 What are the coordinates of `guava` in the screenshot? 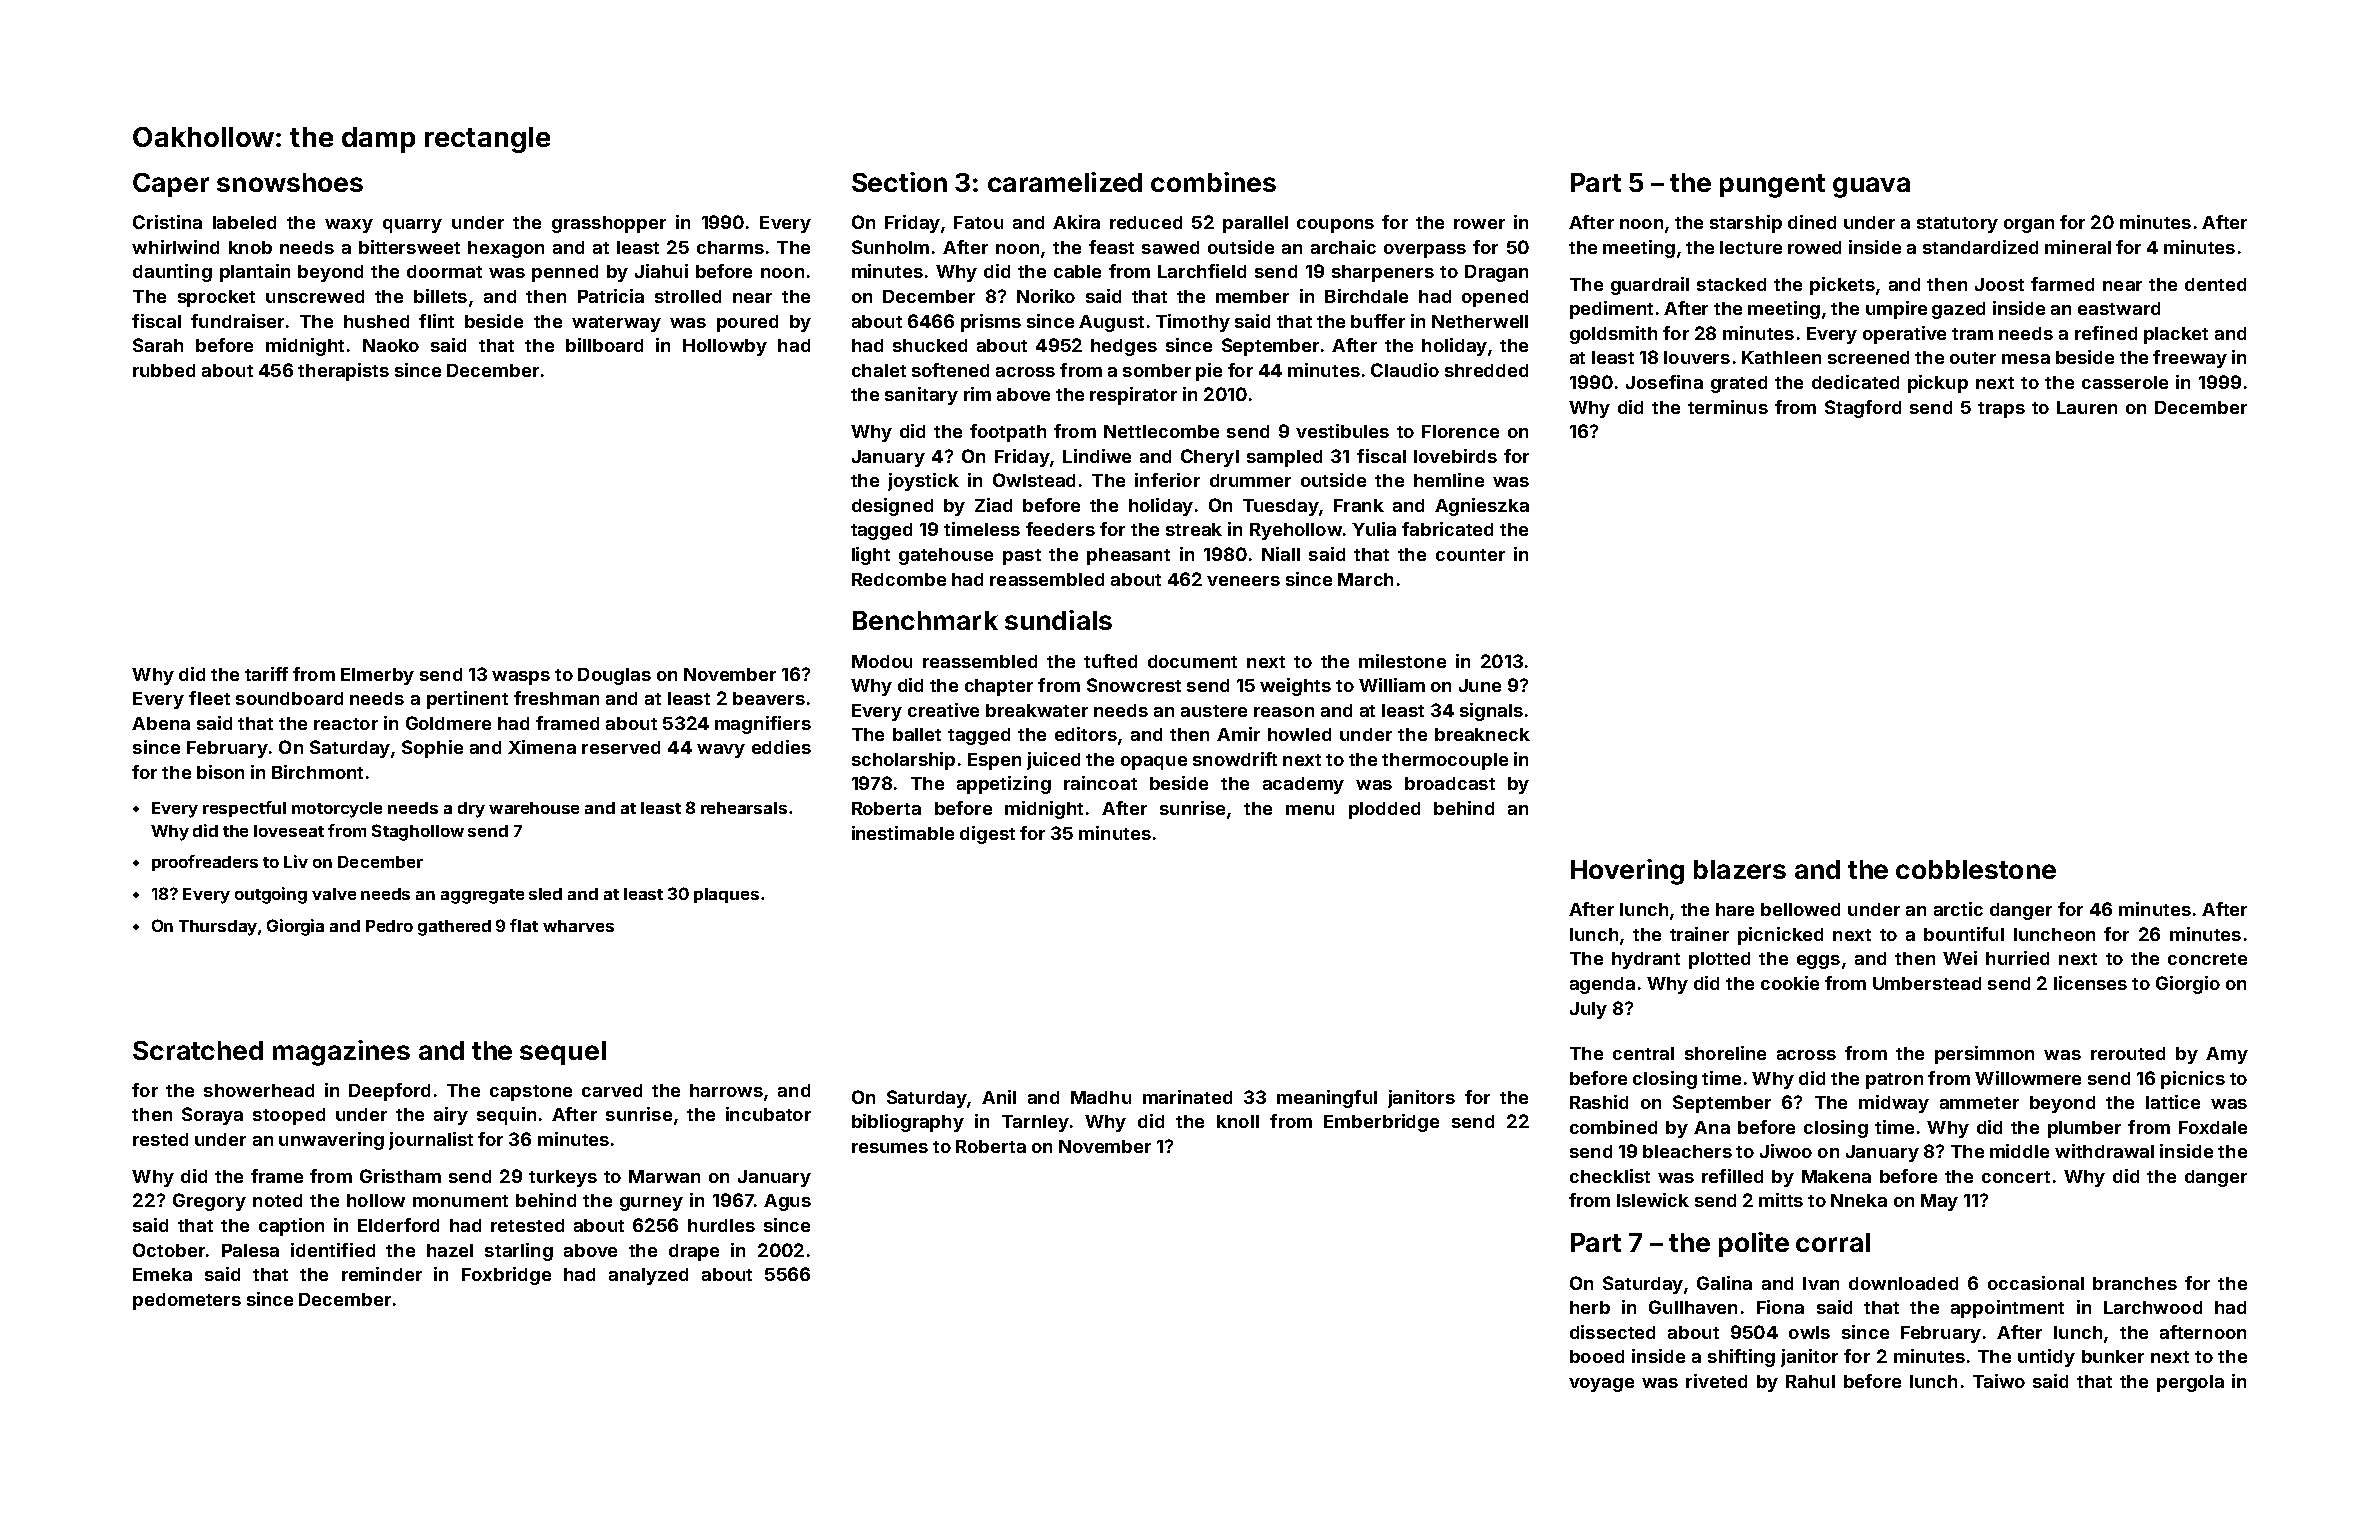 It's located at (1871, 187).
